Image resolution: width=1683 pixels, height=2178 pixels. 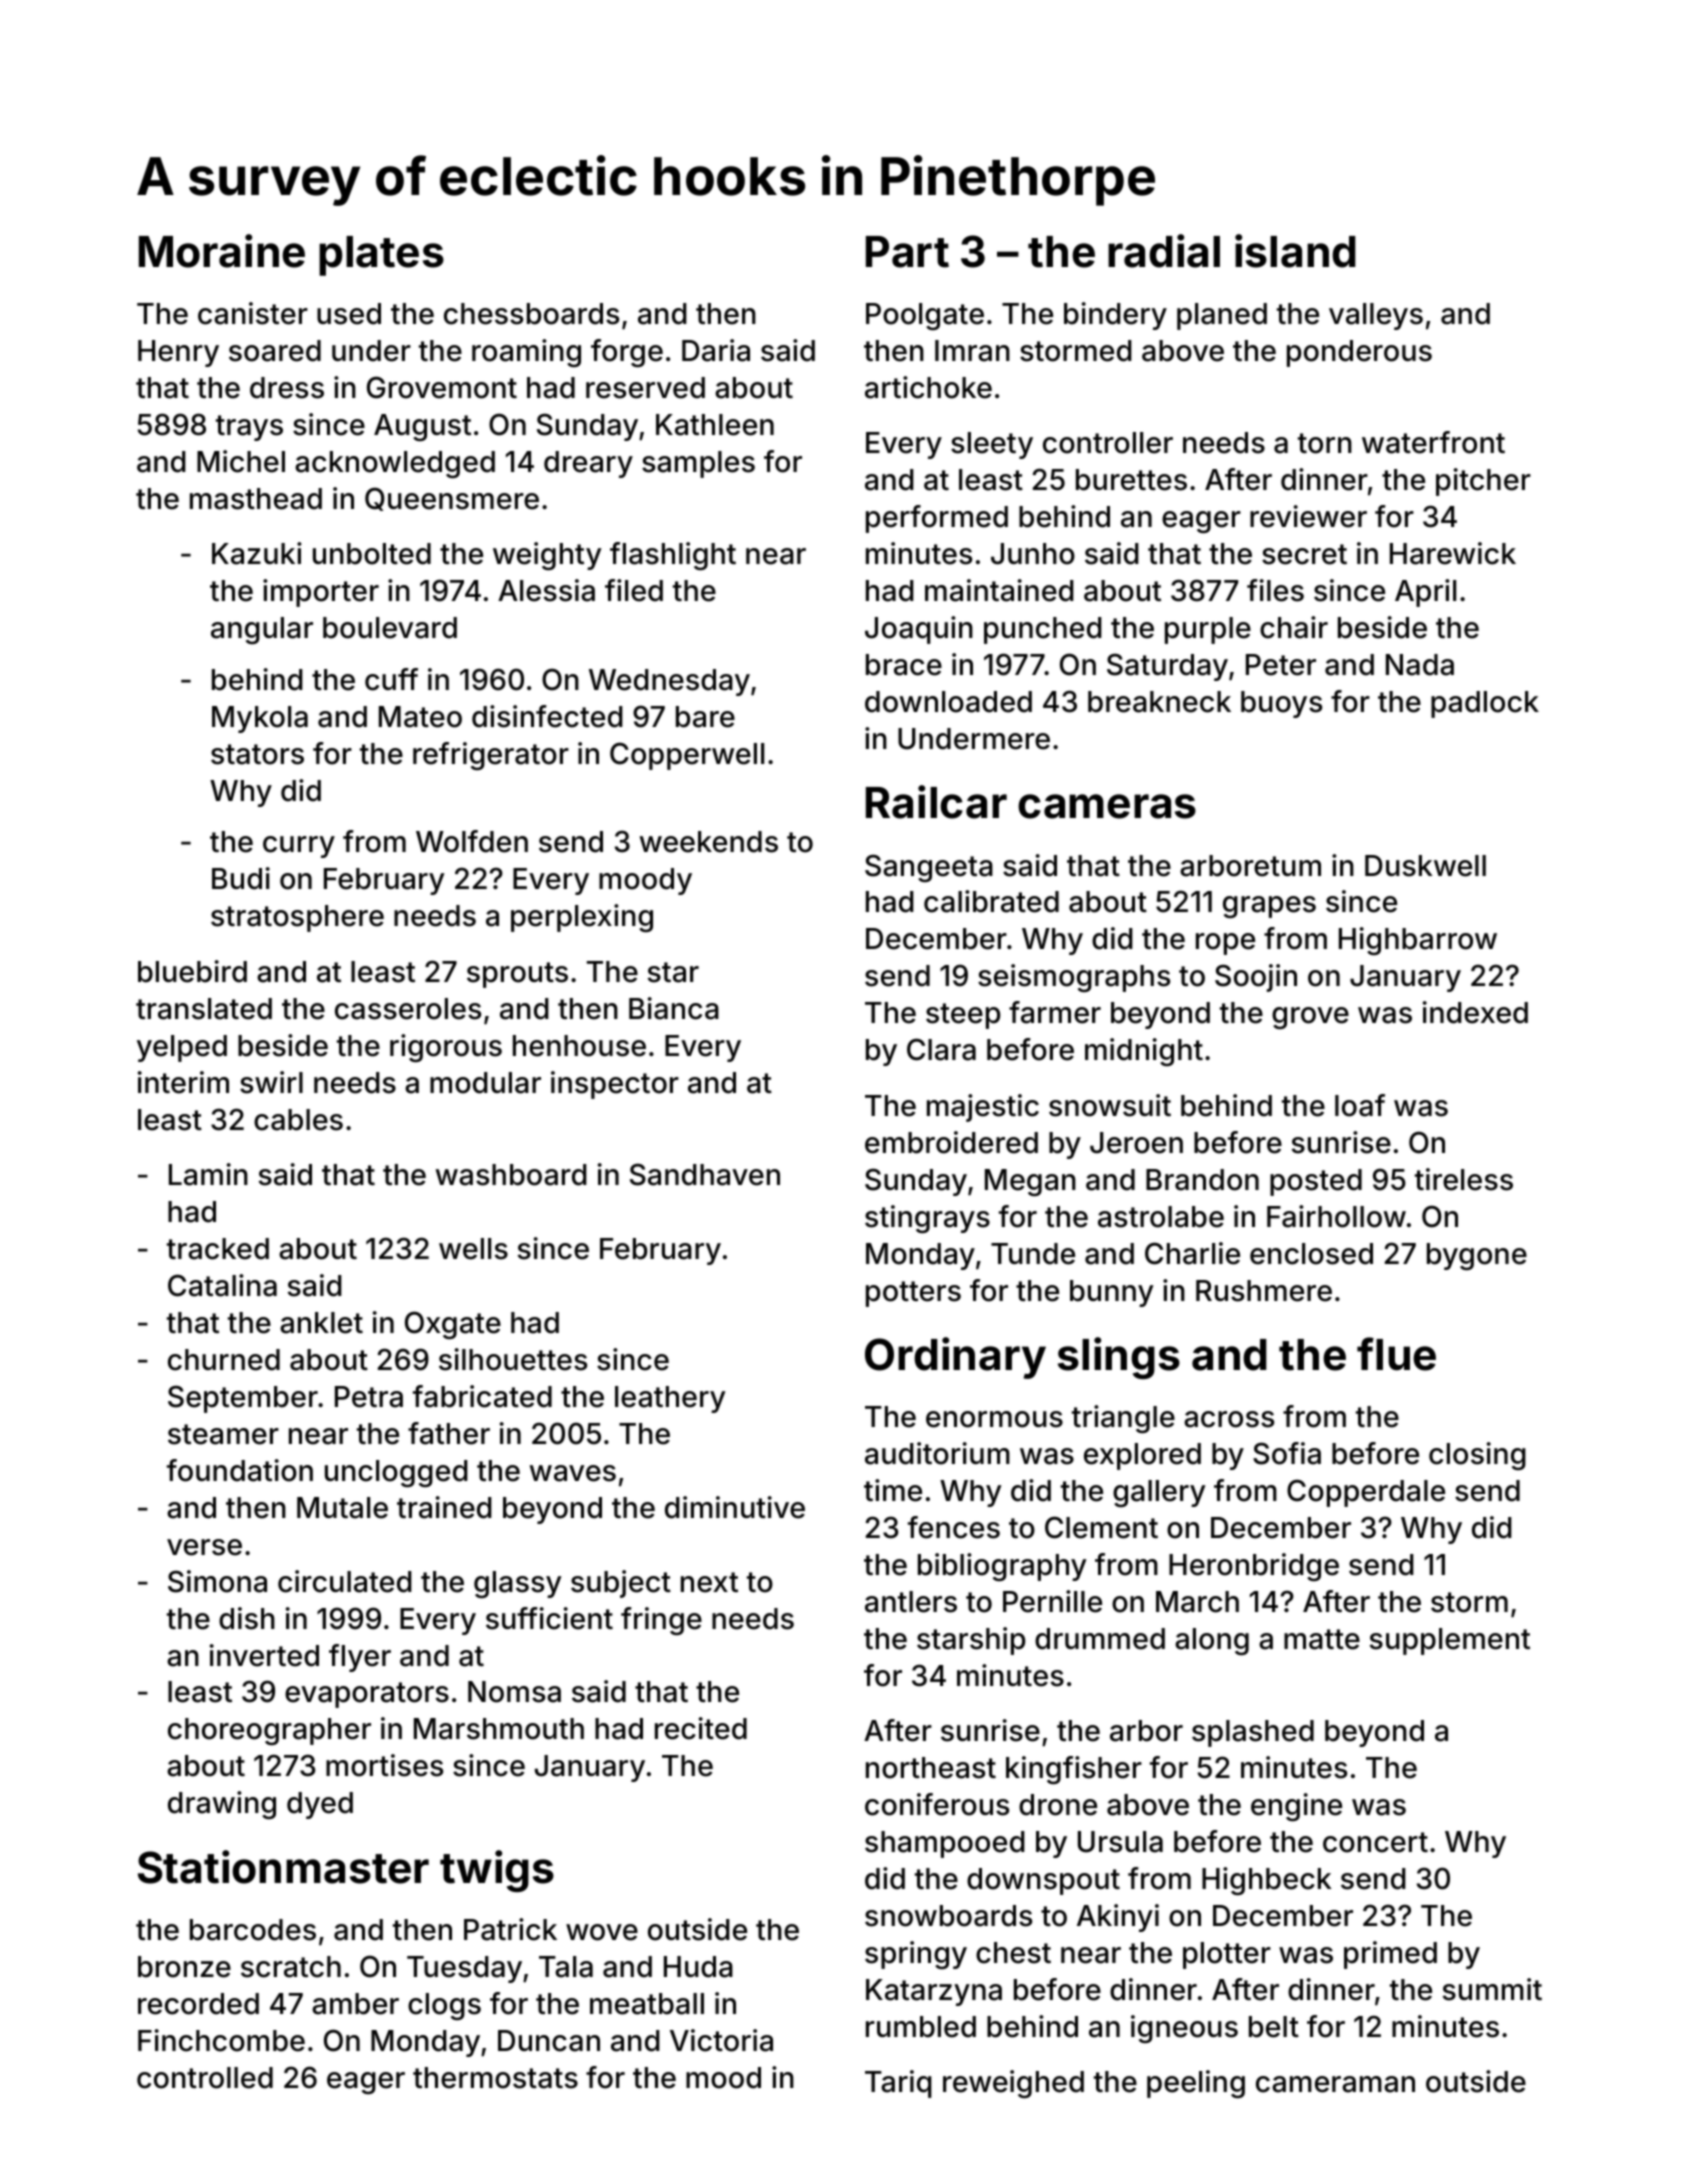 I want to click on angular, so click(x=262, y=630).
